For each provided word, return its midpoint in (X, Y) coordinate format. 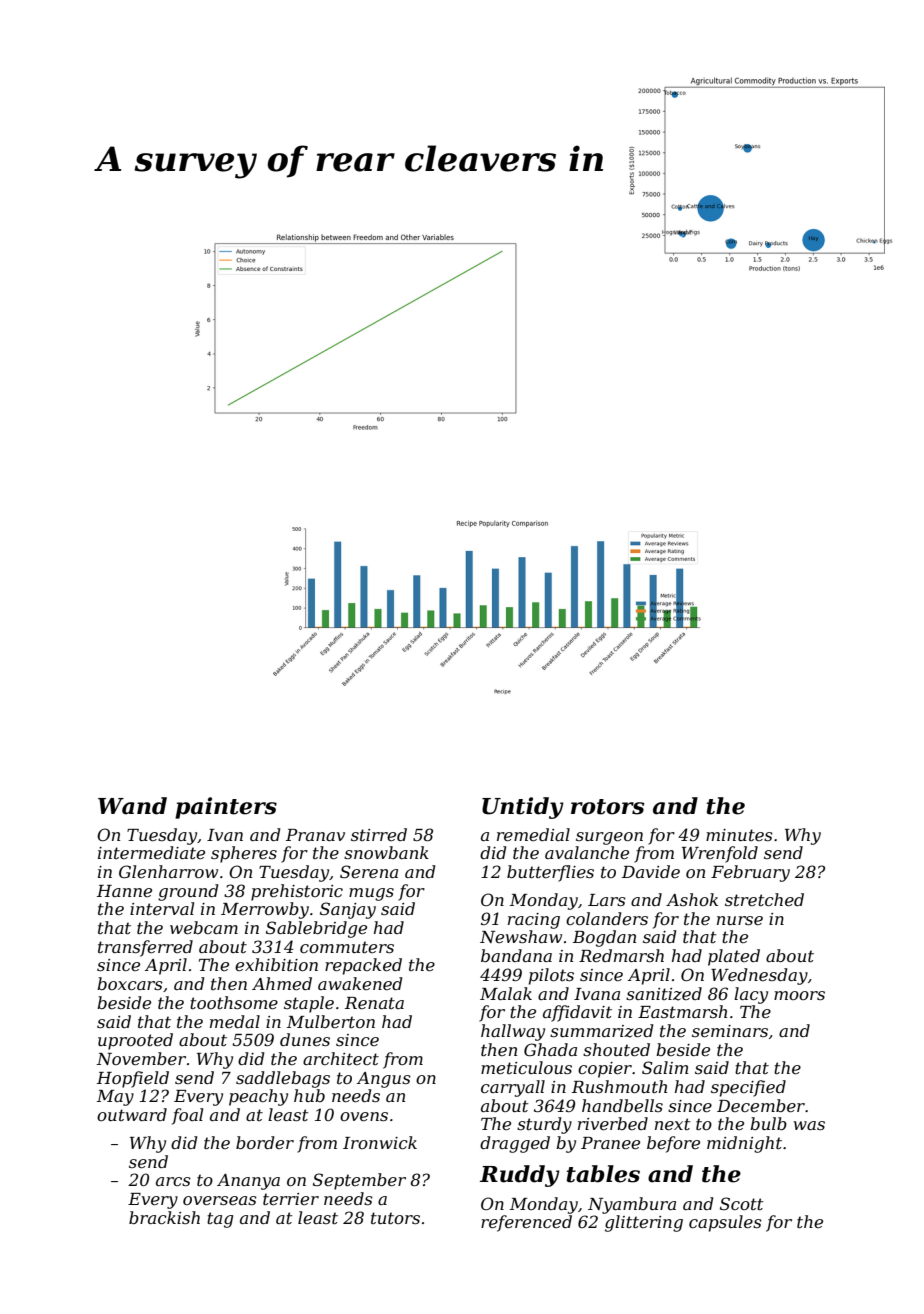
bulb (768, 1123)
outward (132, 1114)
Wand (132, 806)
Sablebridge (316, 929)
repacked (363, 966)
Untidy (523, 808)
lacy (751, 995)
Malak (506, 993)
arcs (173, 1181)
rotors (608, 807)
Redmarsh (621, 955)
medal (235, 1021)
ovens (364, 1116)
